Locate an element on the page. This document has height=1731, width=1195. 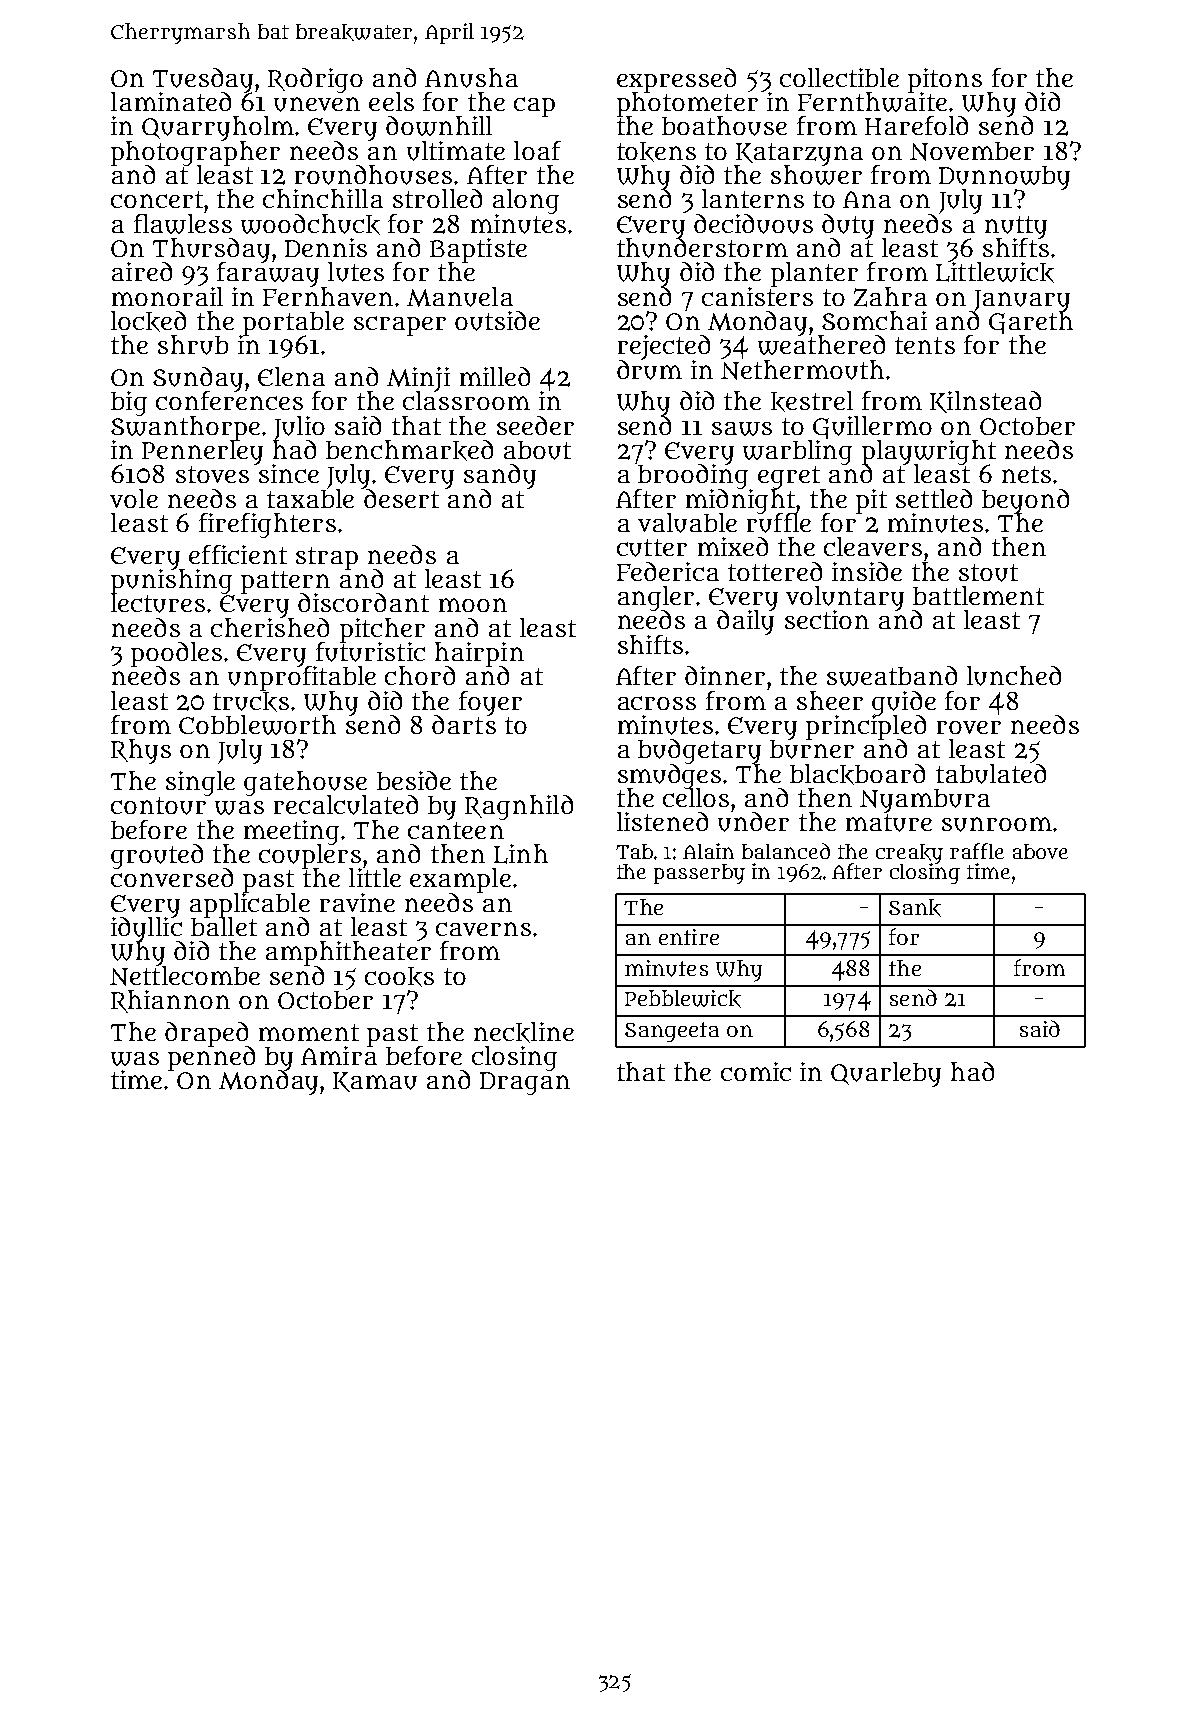
applicable is located at coordinates (250, 905).
